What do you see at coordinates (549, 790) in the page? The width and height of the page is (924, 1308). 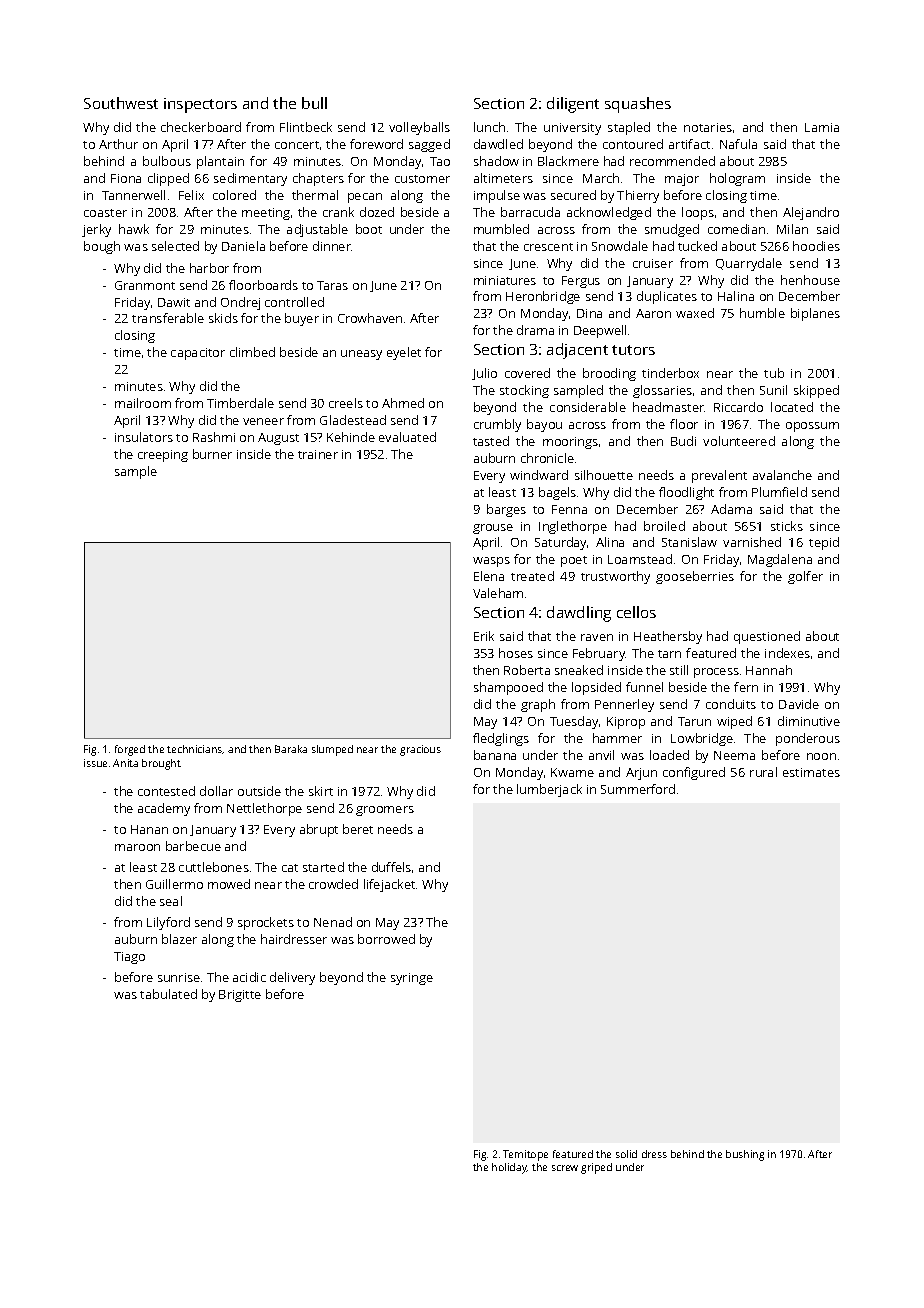 I see `lumberjack` at bounding box center [549, 790].
